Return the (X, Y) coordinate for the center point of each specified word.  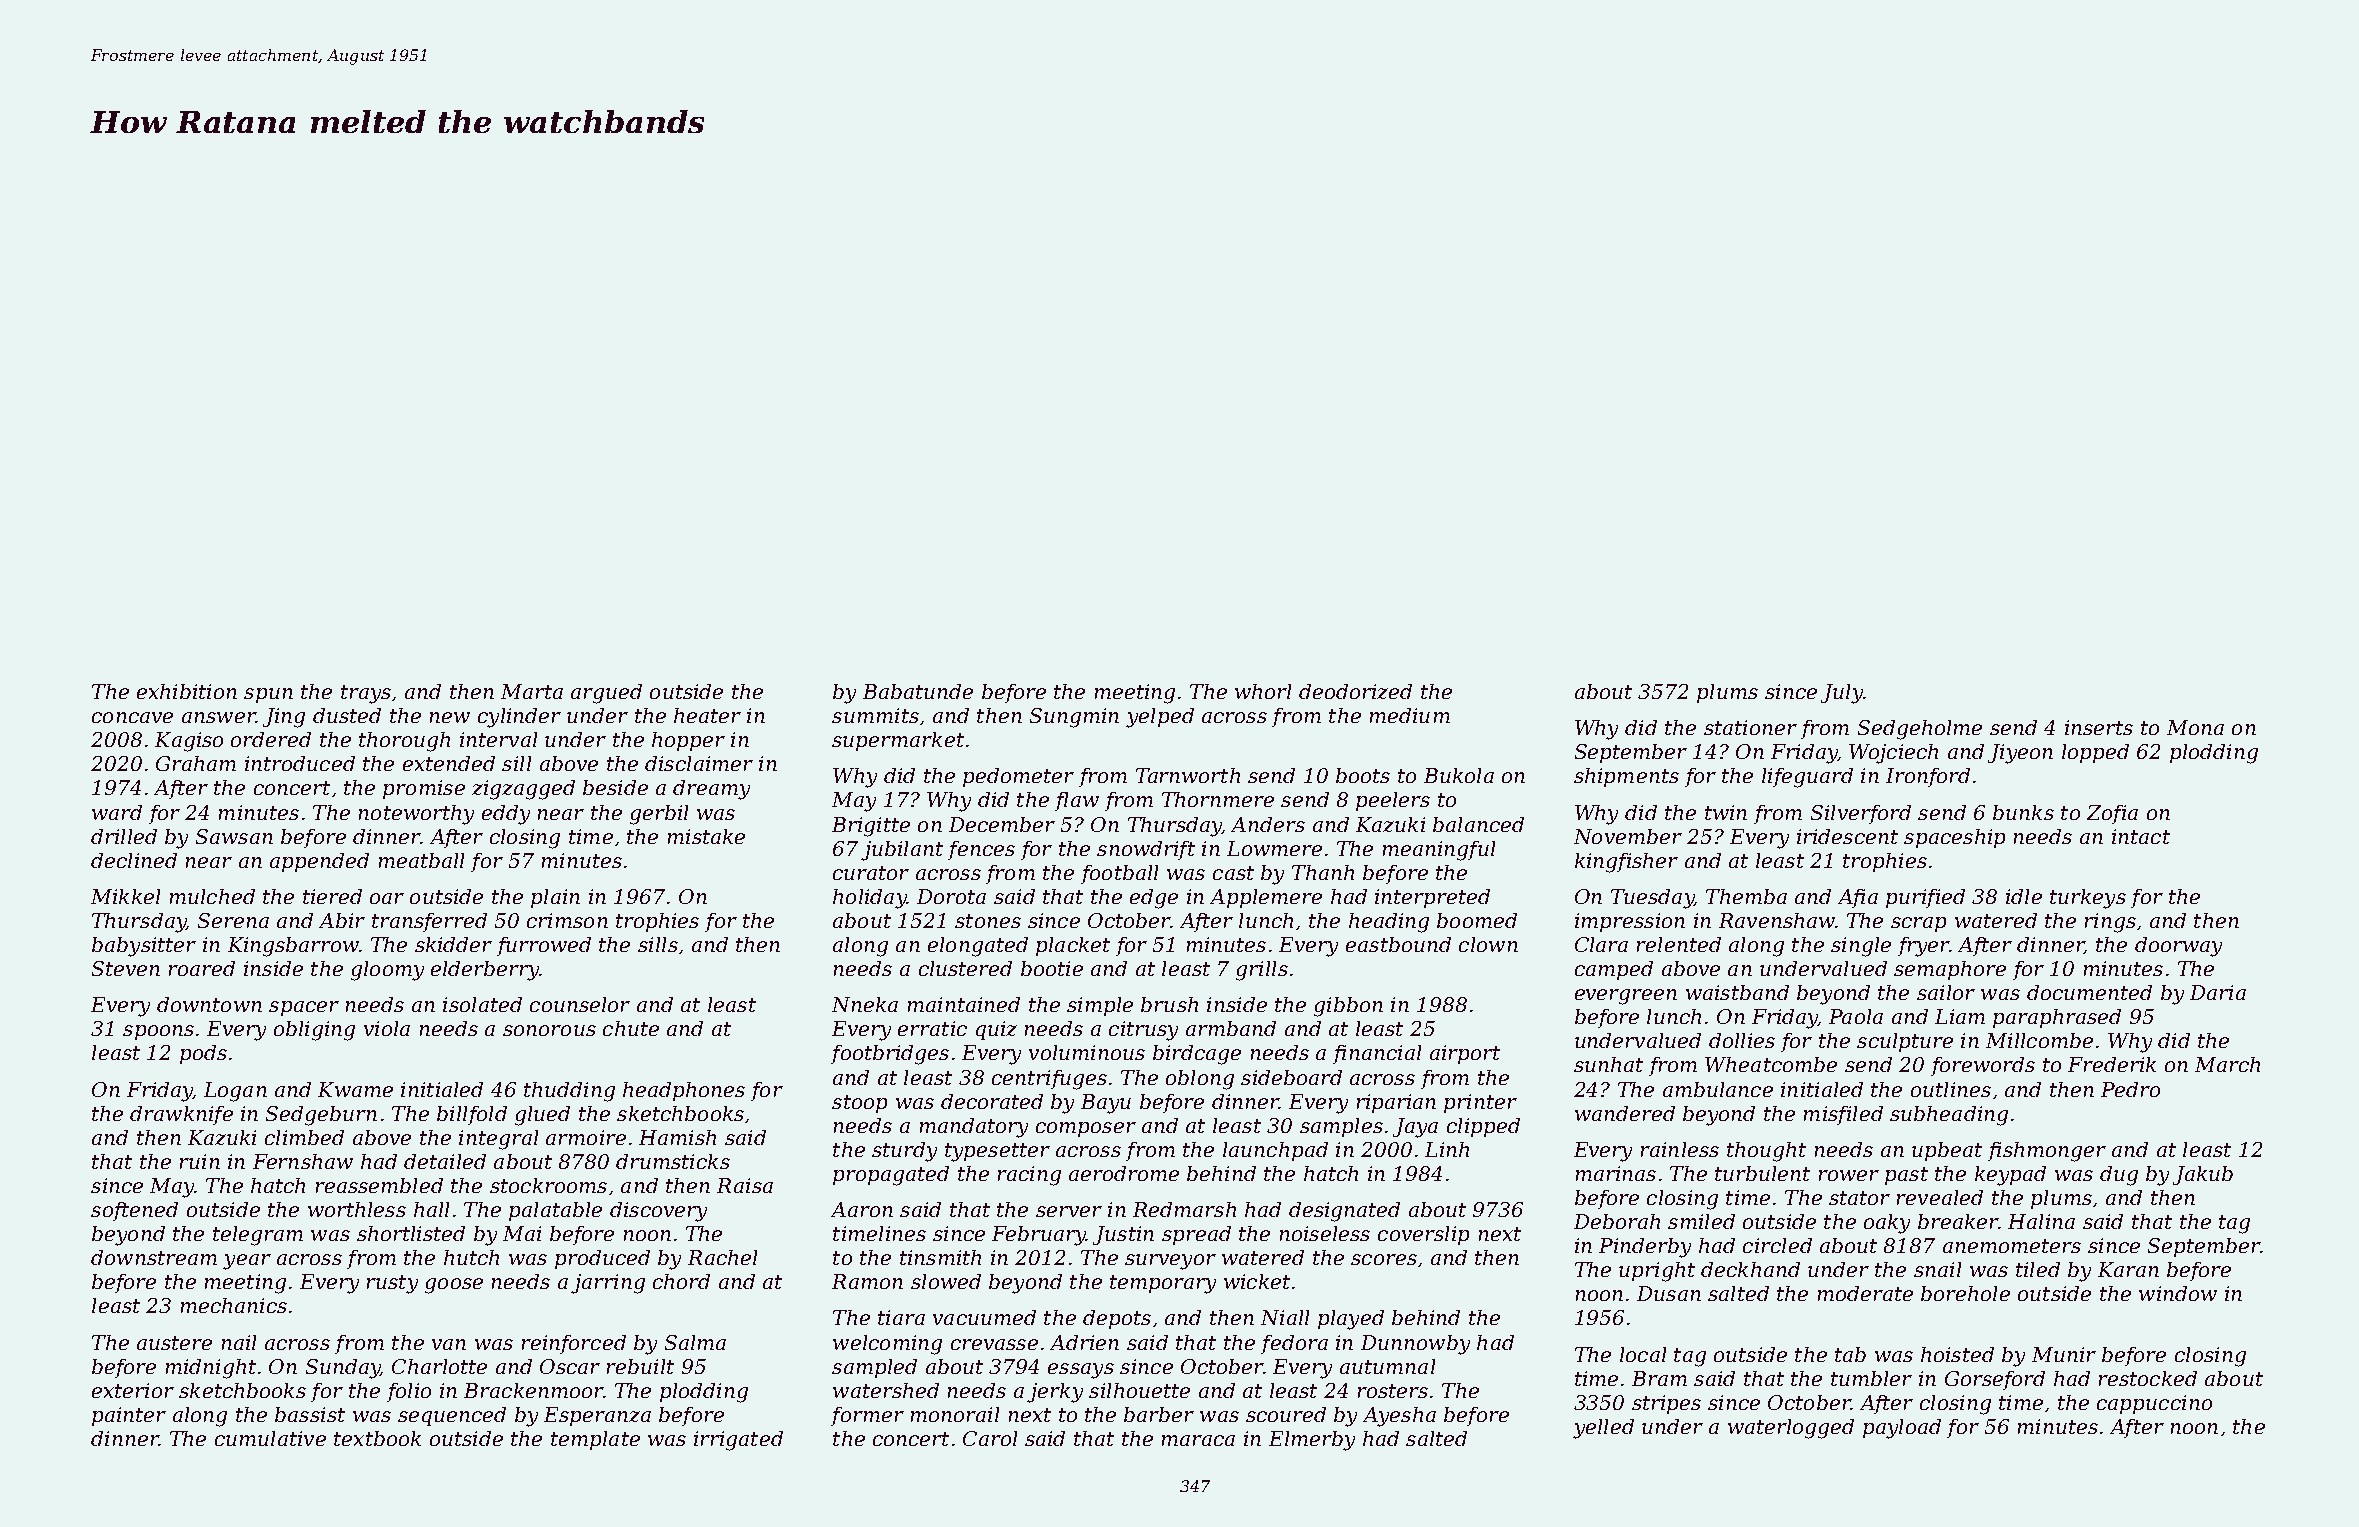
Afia (1858, 898)
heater (707, 715)
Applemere (1266, 898)
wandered (1625, 1113)
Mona (2195, 727)
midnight (211, 1369)
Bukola (1459, 775)
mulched (212, 896)
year (247, 1262)
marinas (1616, 1173)
